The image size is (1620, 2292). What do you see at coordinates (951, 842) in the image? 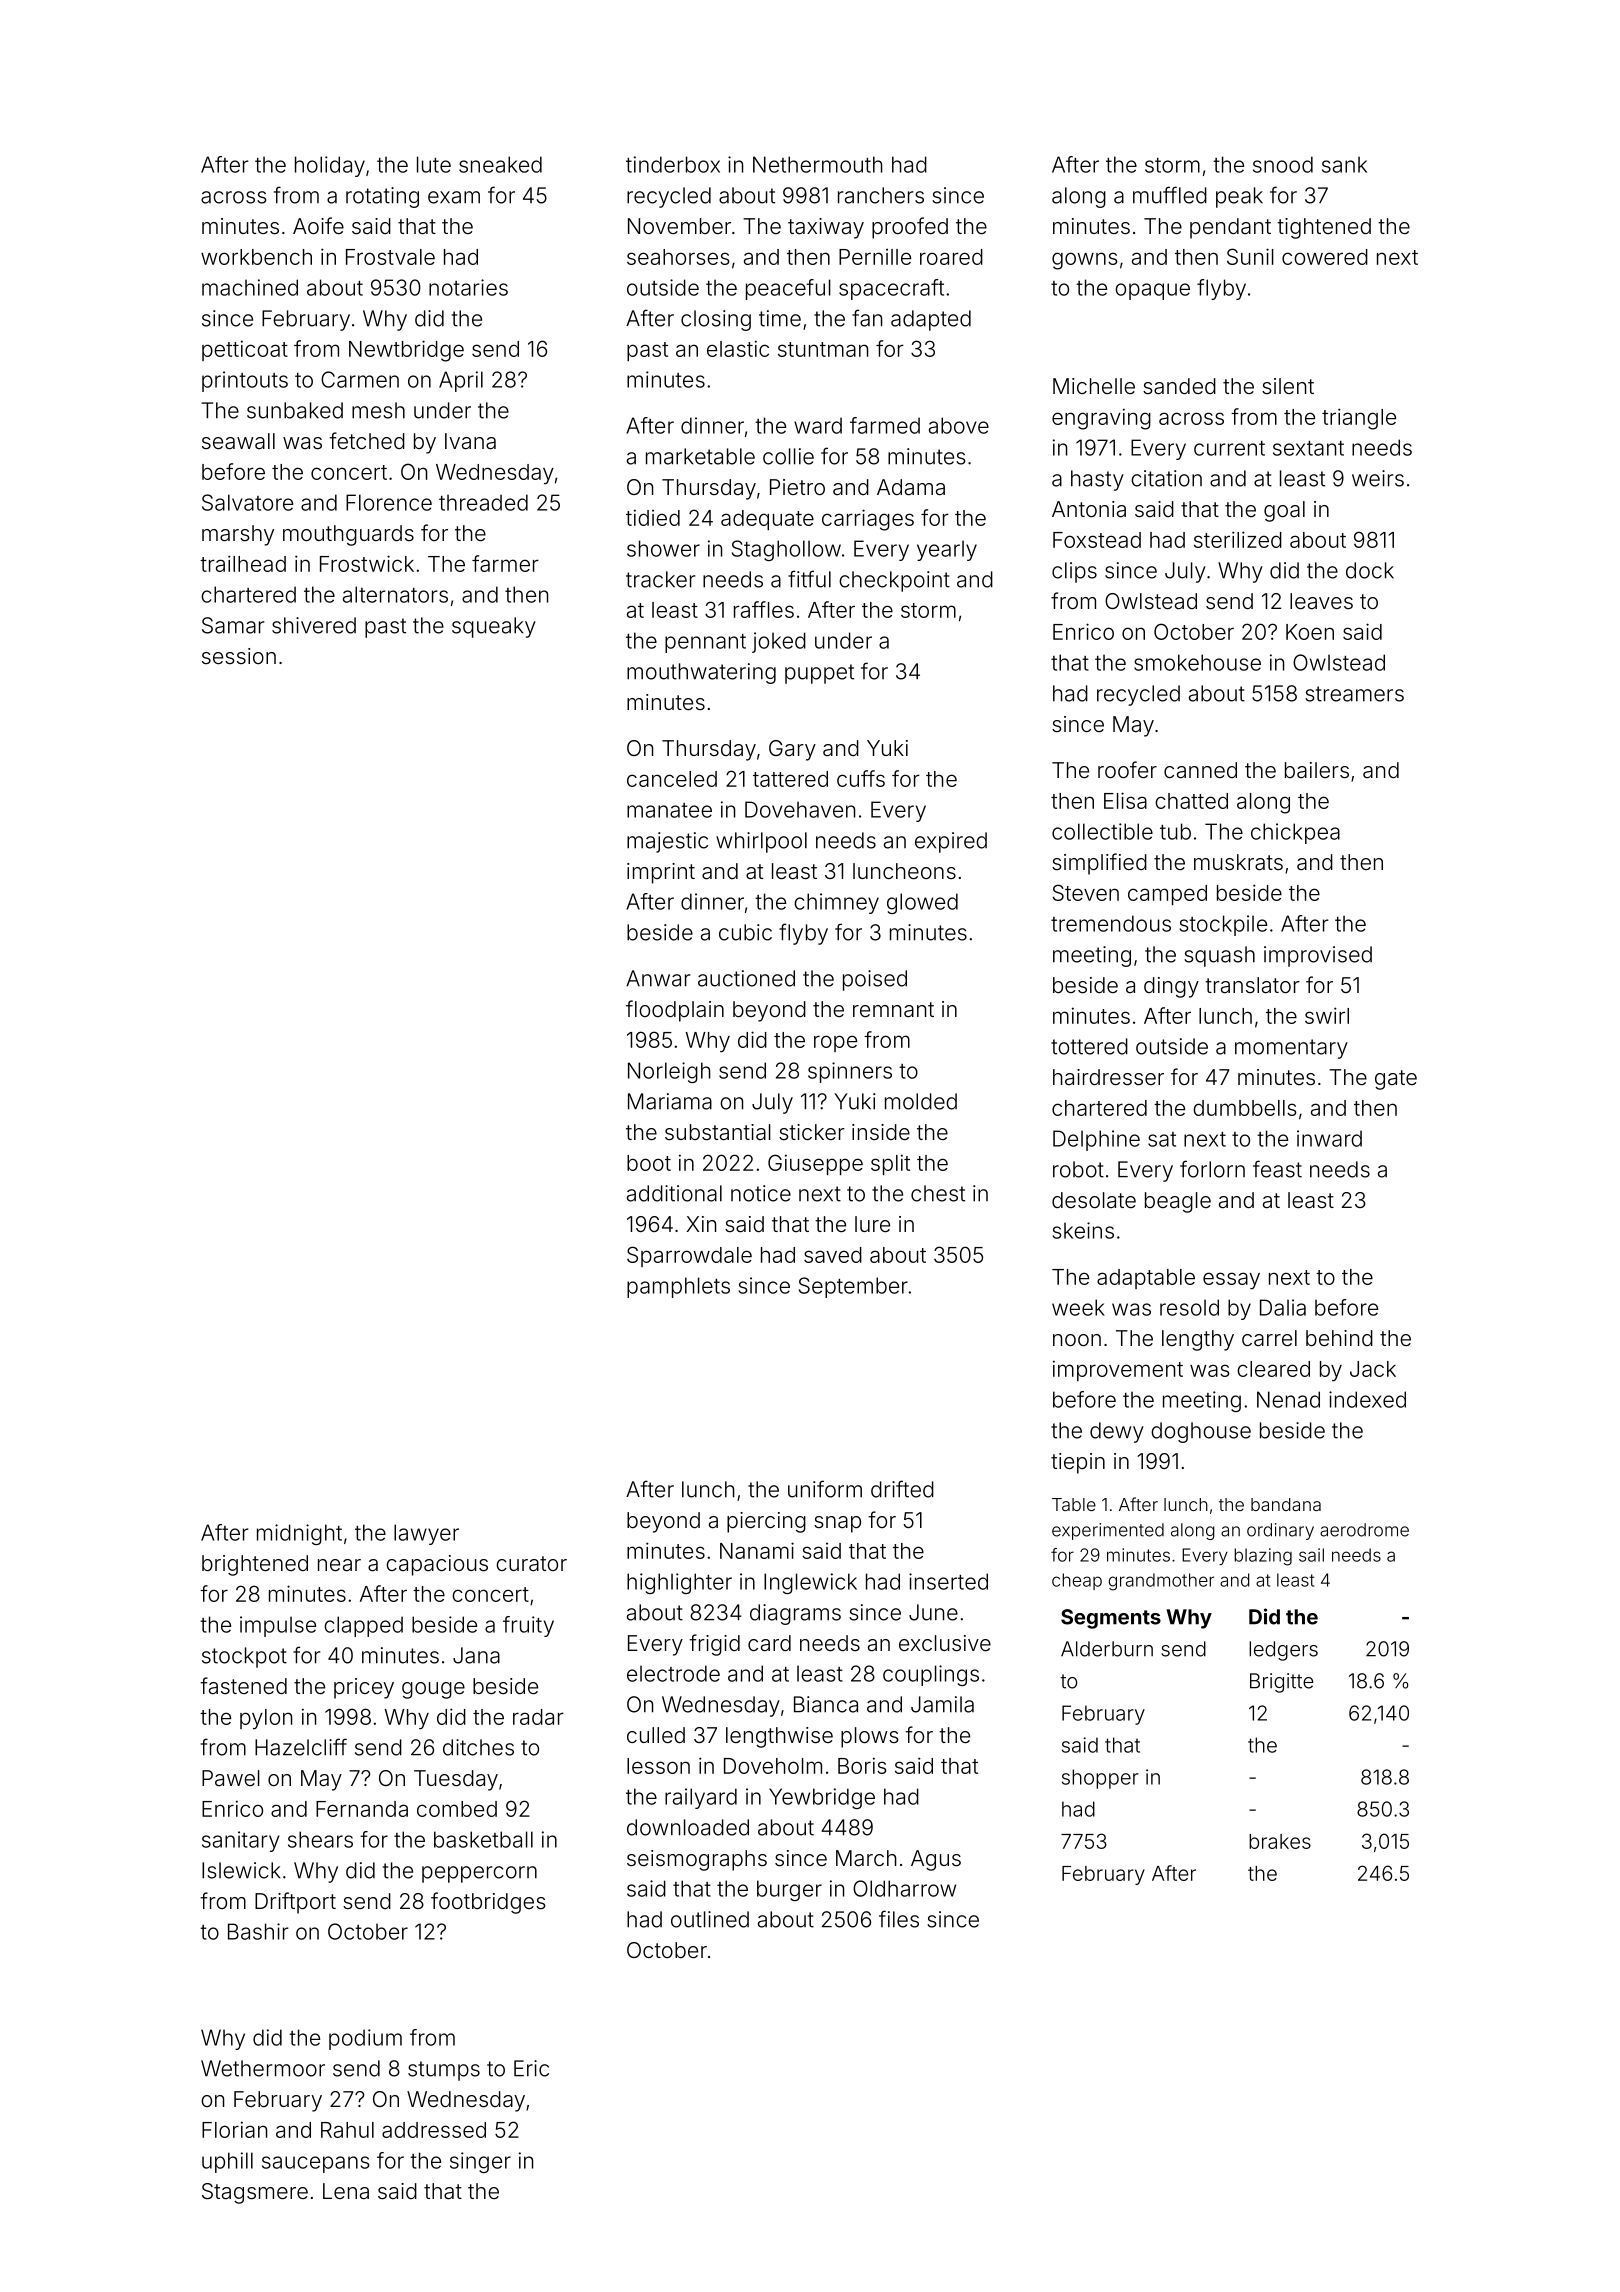
I see `expired` at bounding box center [951, 842].
